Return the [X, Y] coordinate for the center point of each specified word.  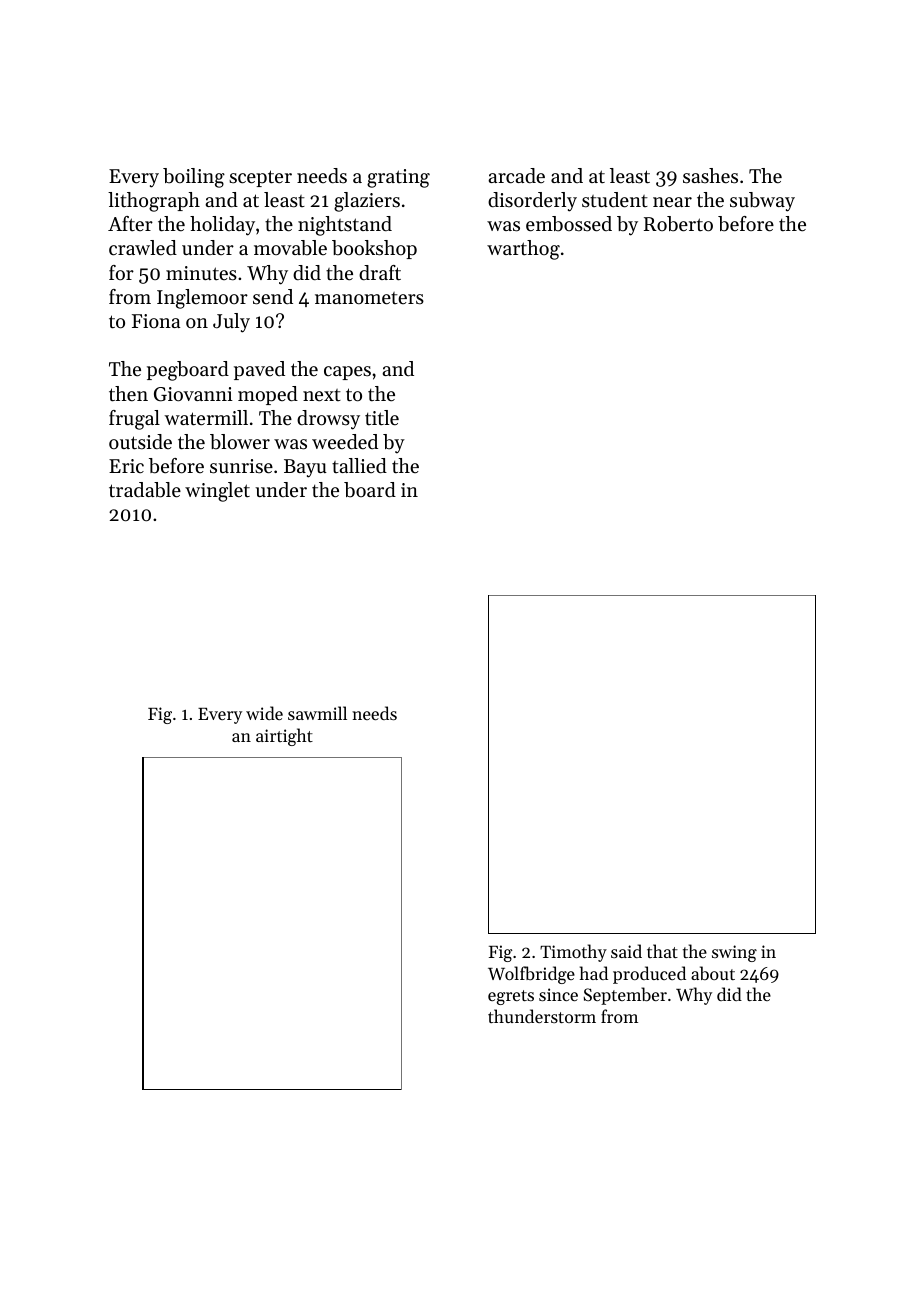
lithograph [154, 202]
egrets [511, 997]
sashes [710, 176]
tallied [359, 465]
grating [398, 178]
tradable [145, 490]
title [382, 418]
